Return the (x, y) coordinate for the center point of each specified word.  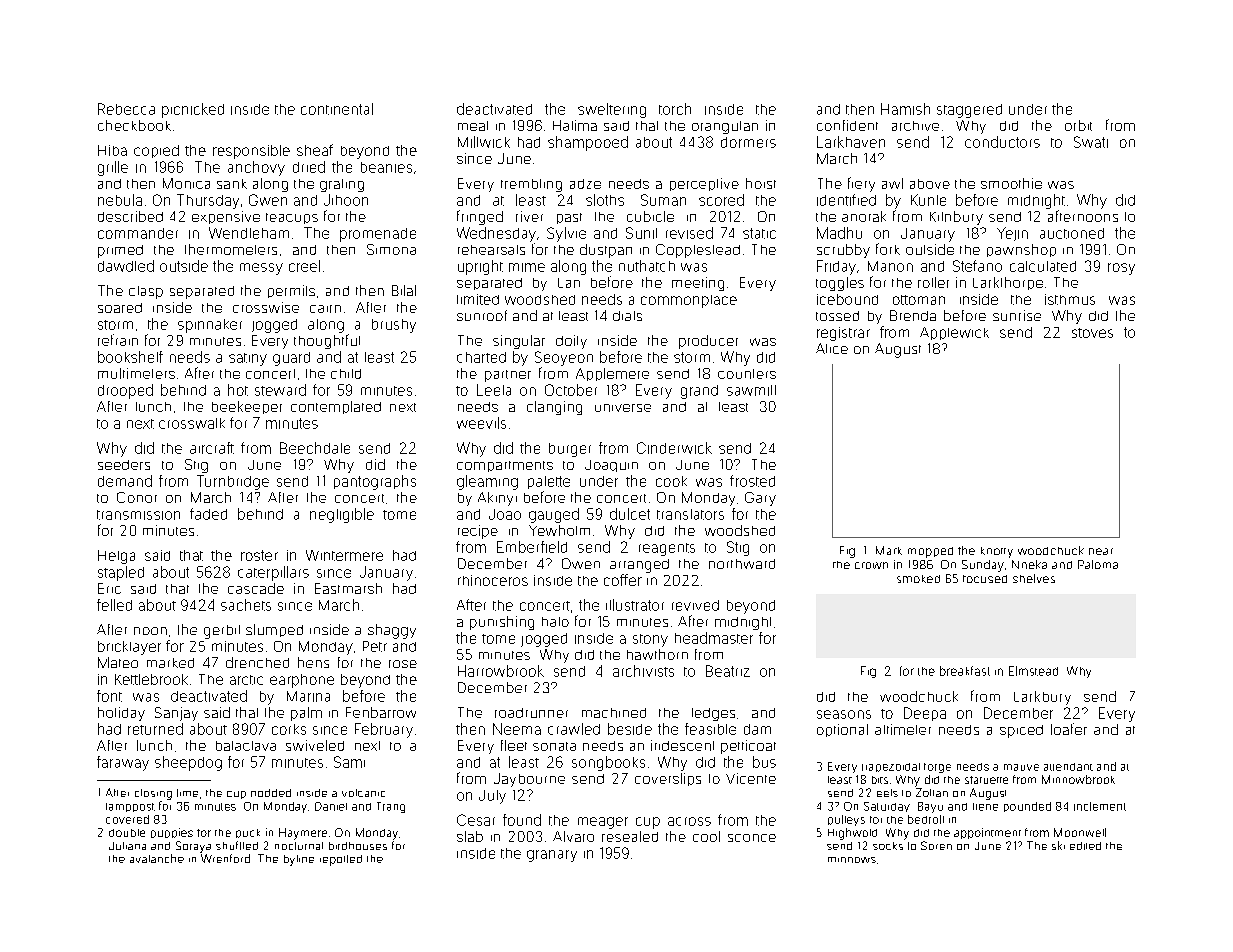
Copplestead (698, 251)
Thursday (208, 201)
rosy (1121, 269)
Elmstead (1033, 671)
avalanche (157, 858)
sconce (752, 838)
